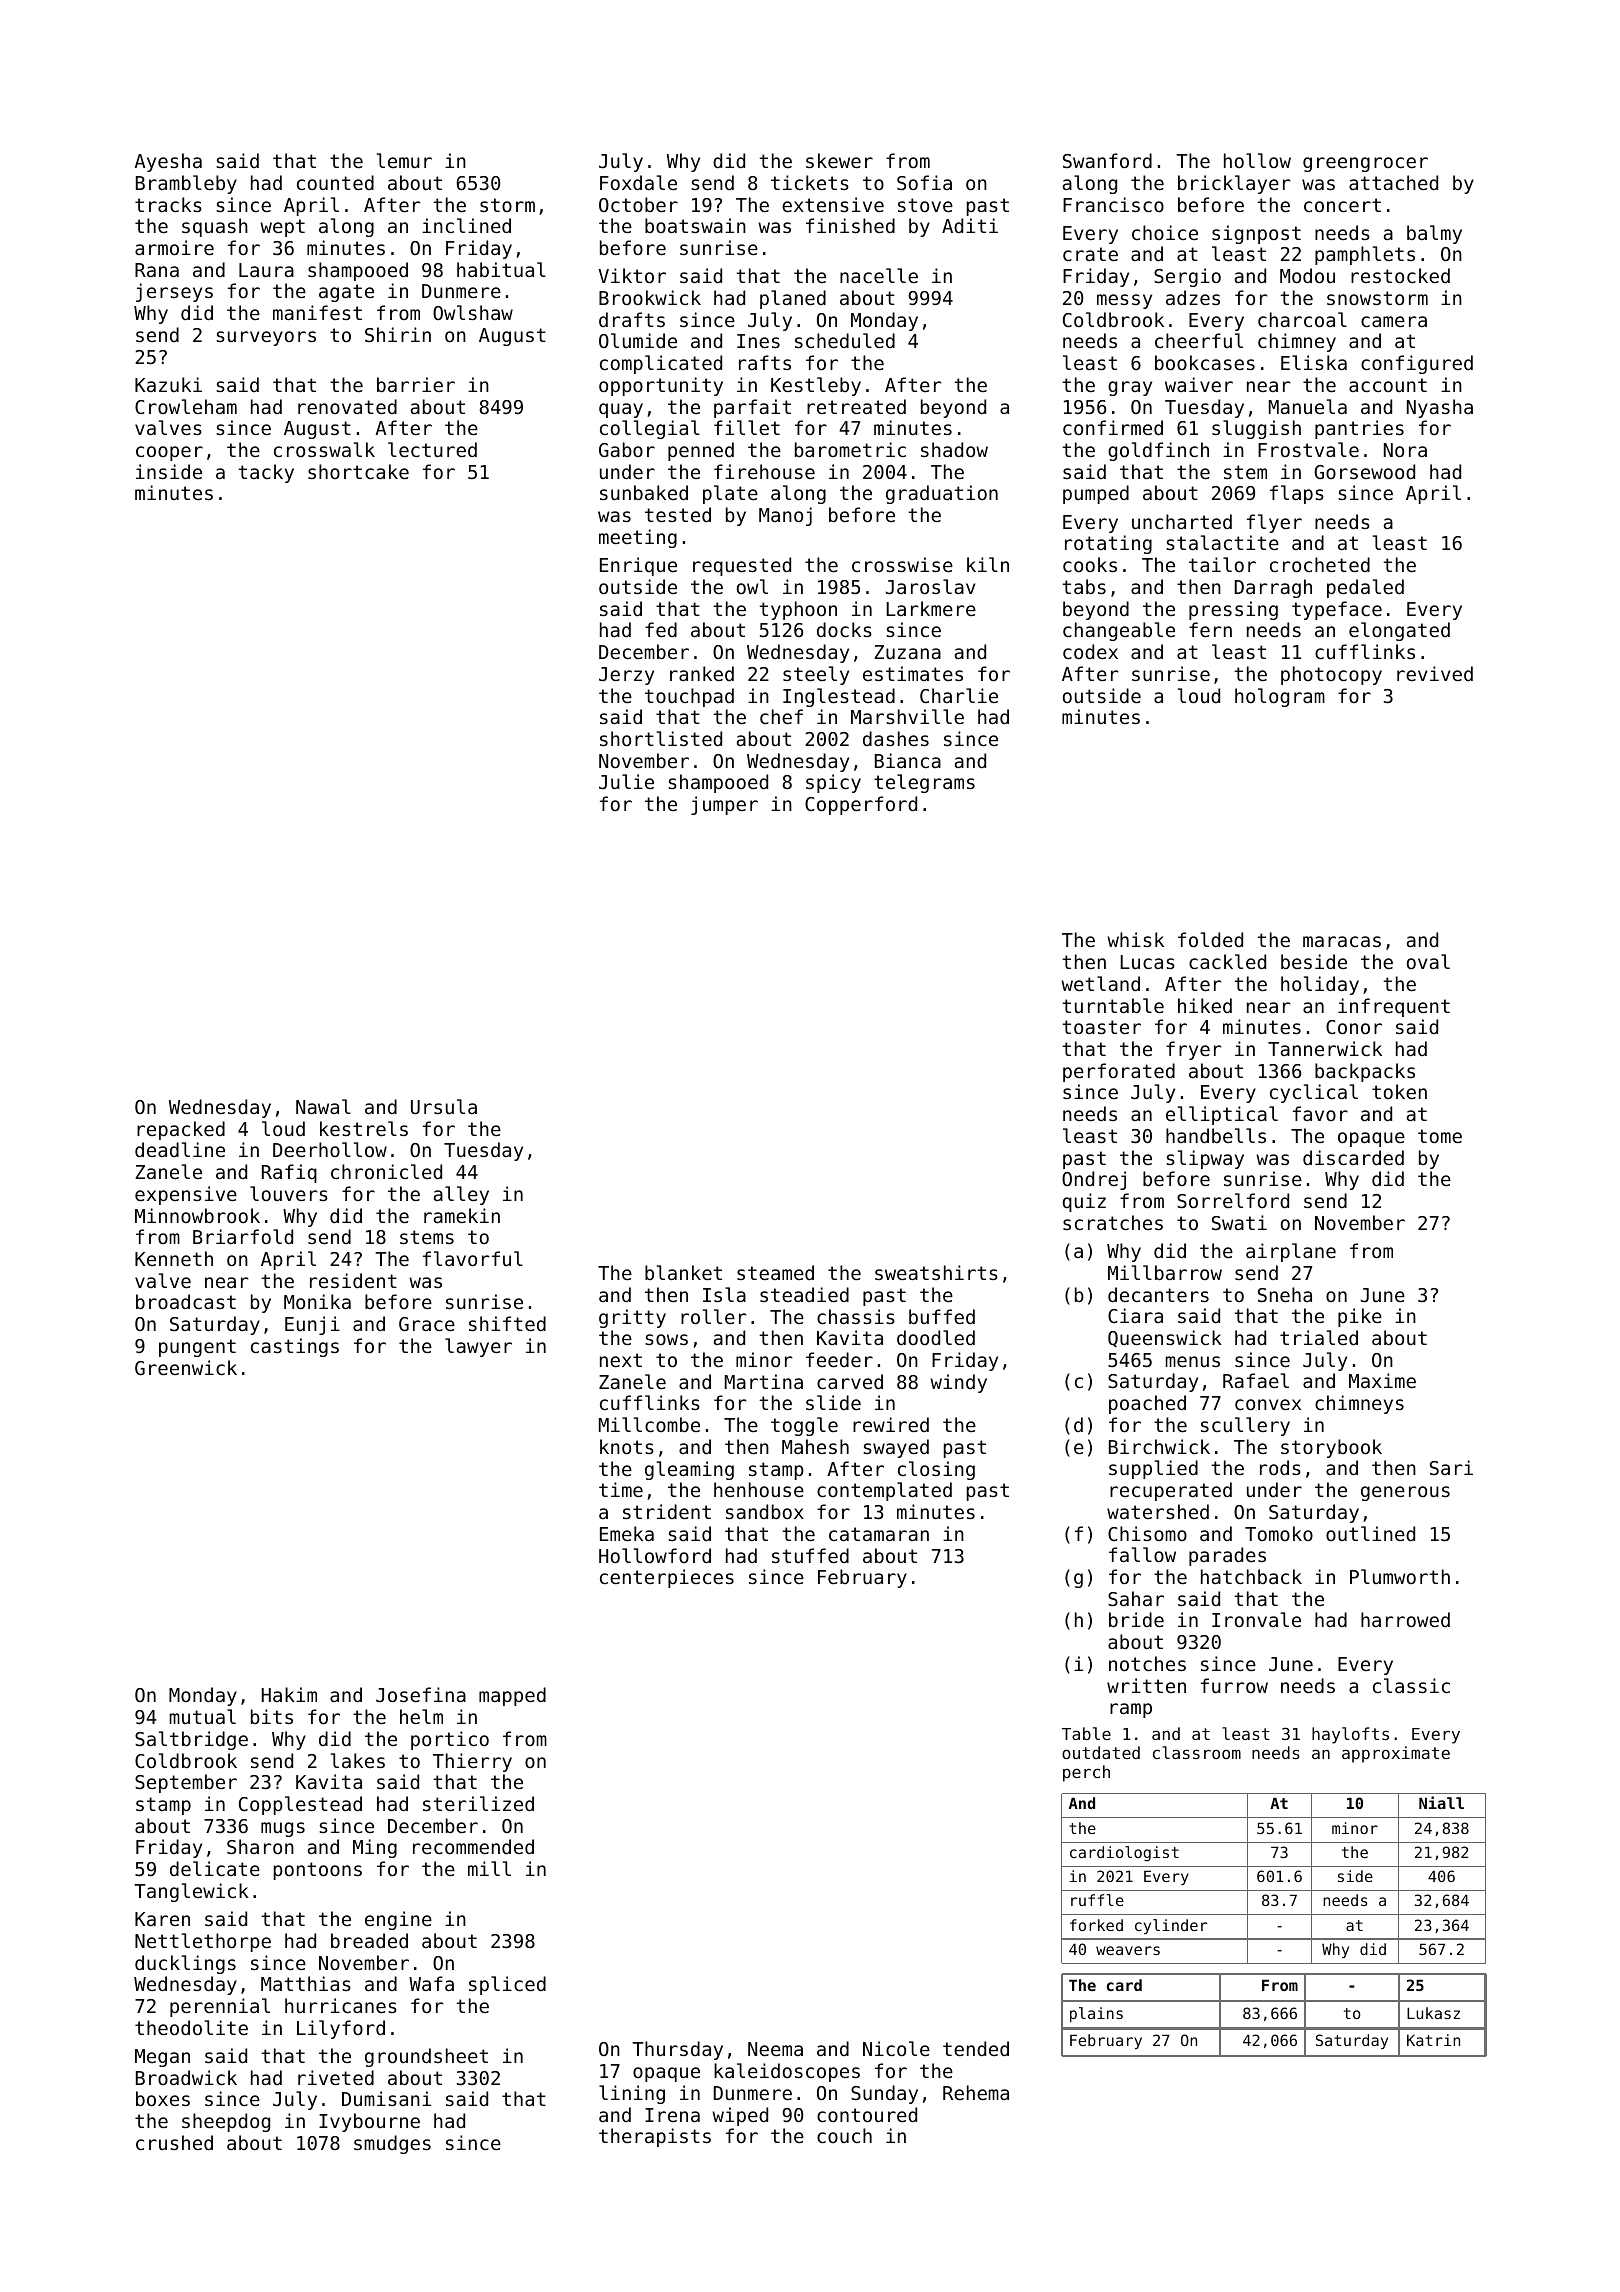 The width and height of the screenshot is (1620, 2292). Describe the element at coordinates (186, 1301) in the screenshot. I see `broadcast` at that location.
